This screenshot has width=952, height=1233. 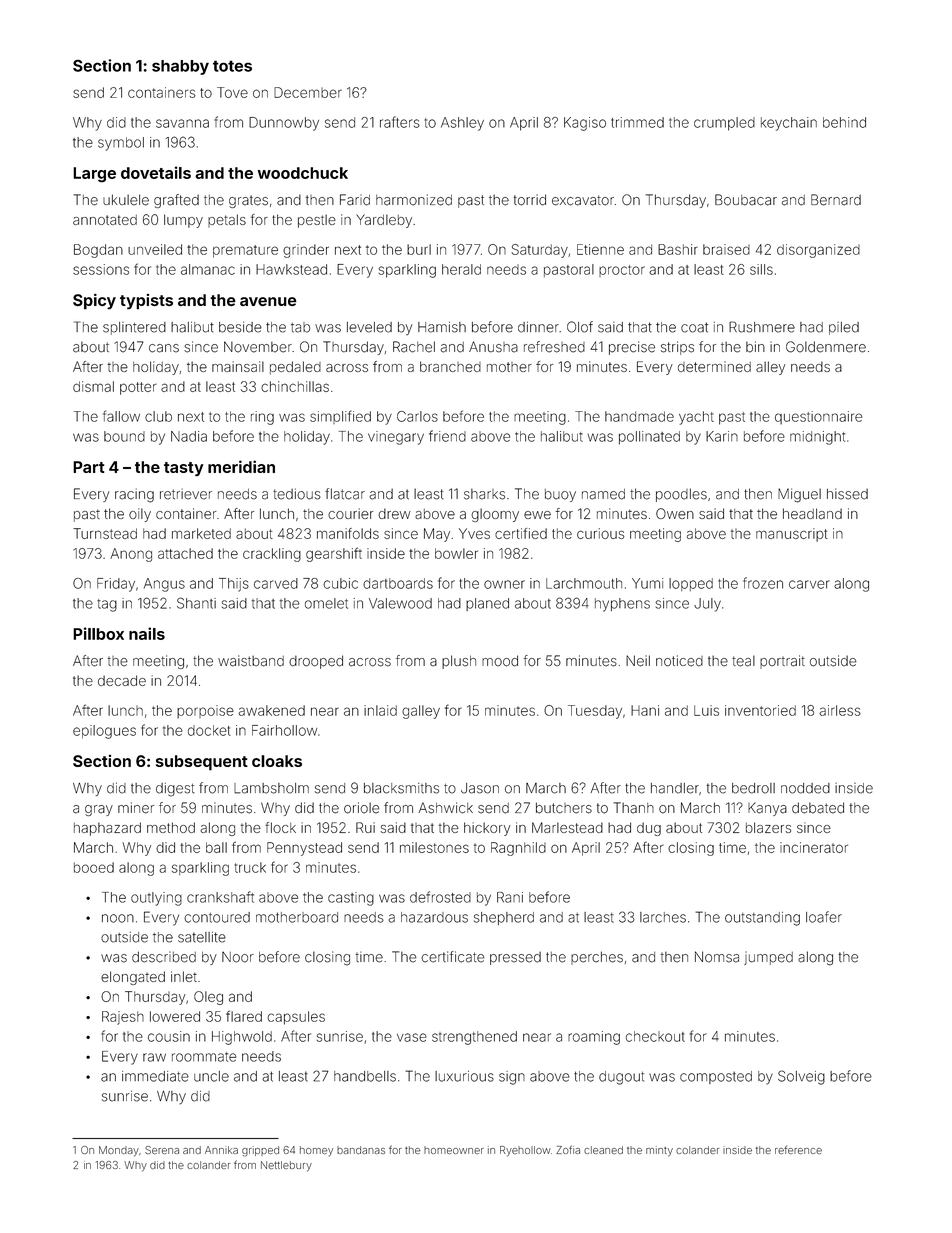 What do you see at coordinates (525, 1151) in the screenshot?
I see `Ryehollow` at bounding box center [525, 1151].
